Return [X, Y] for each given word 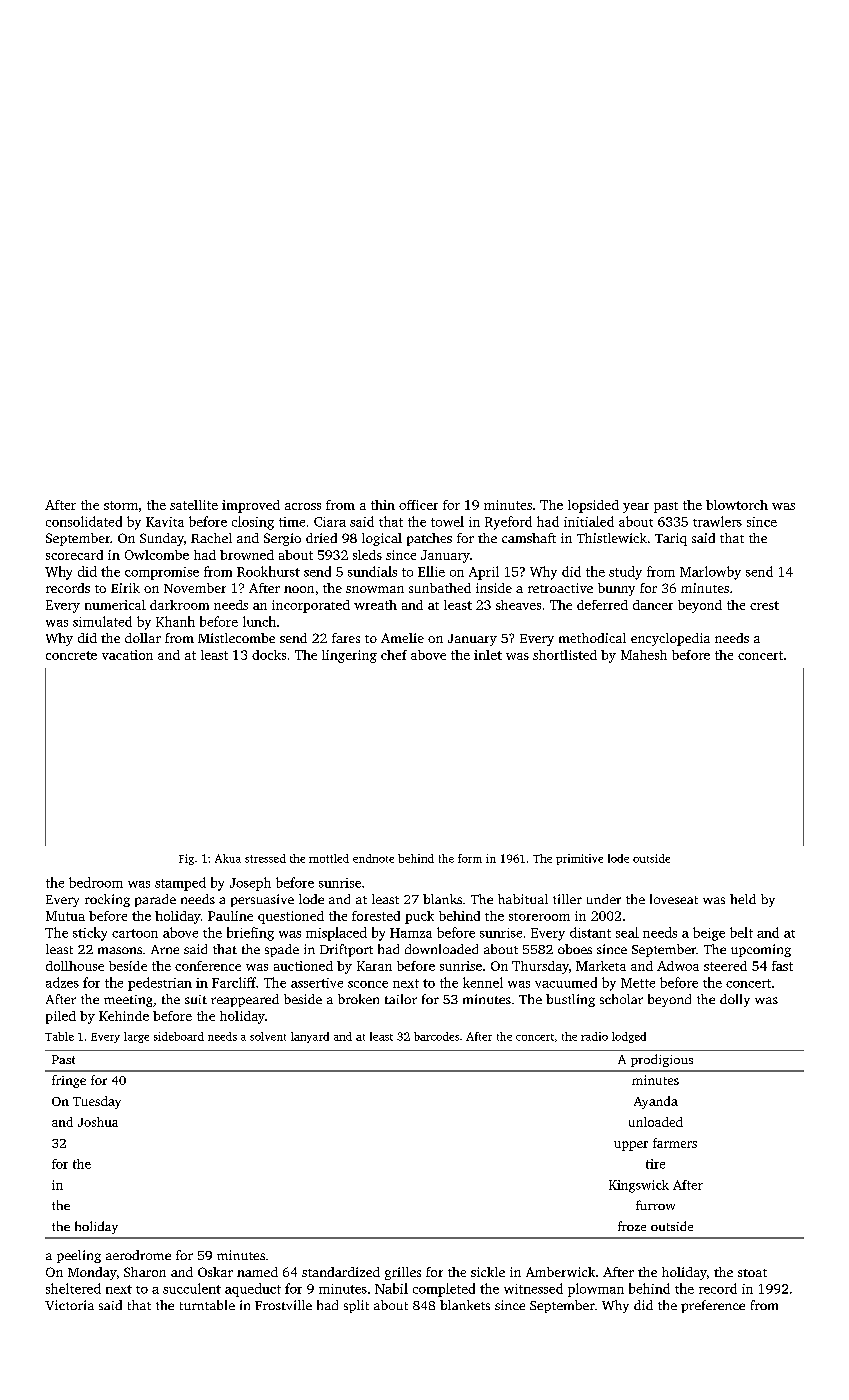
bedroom [96, 882]
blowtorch [737, 505]
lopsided [593, 506]
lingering [349, 656]
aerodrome [138, 1255]
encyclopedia [670, 639]
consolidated [84, 521]
